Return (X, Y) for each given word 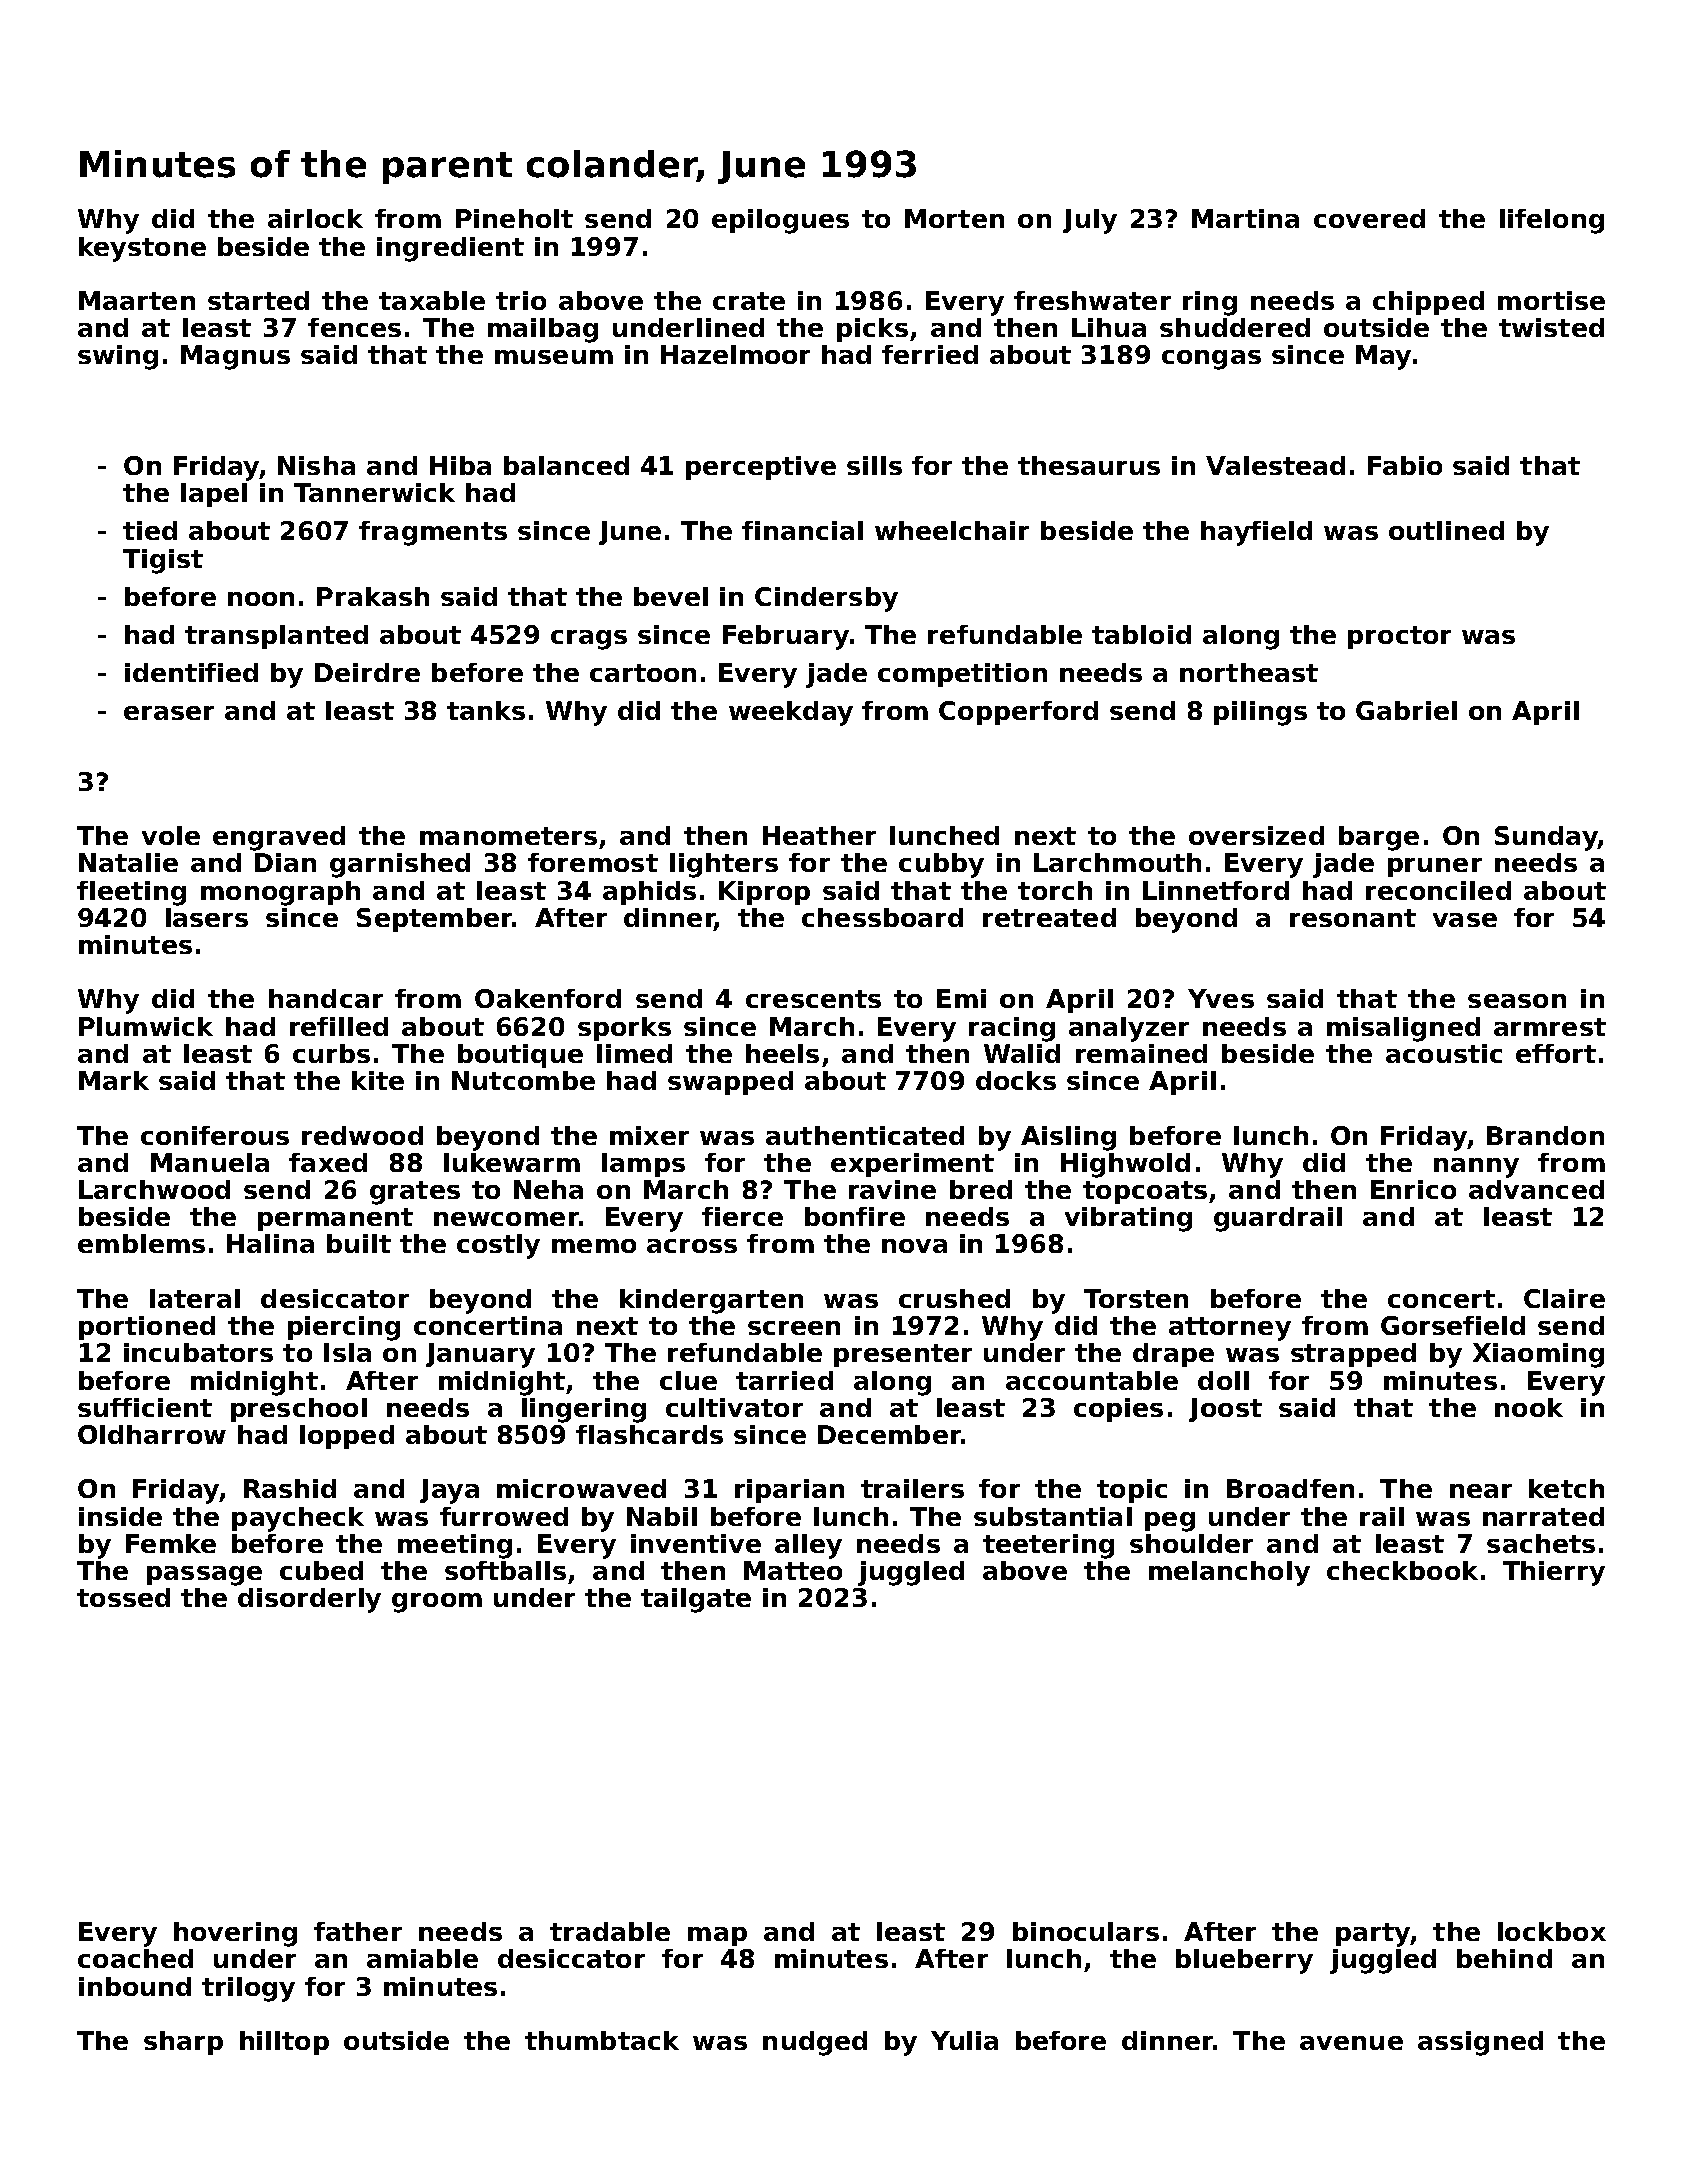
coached (135, 1958)
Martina (1245, 218)
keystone (142, 249)
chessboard (882, 917)
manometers (508, 836)
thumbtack (602, 2040)
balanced (566, 465)
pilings (1260, 713)
